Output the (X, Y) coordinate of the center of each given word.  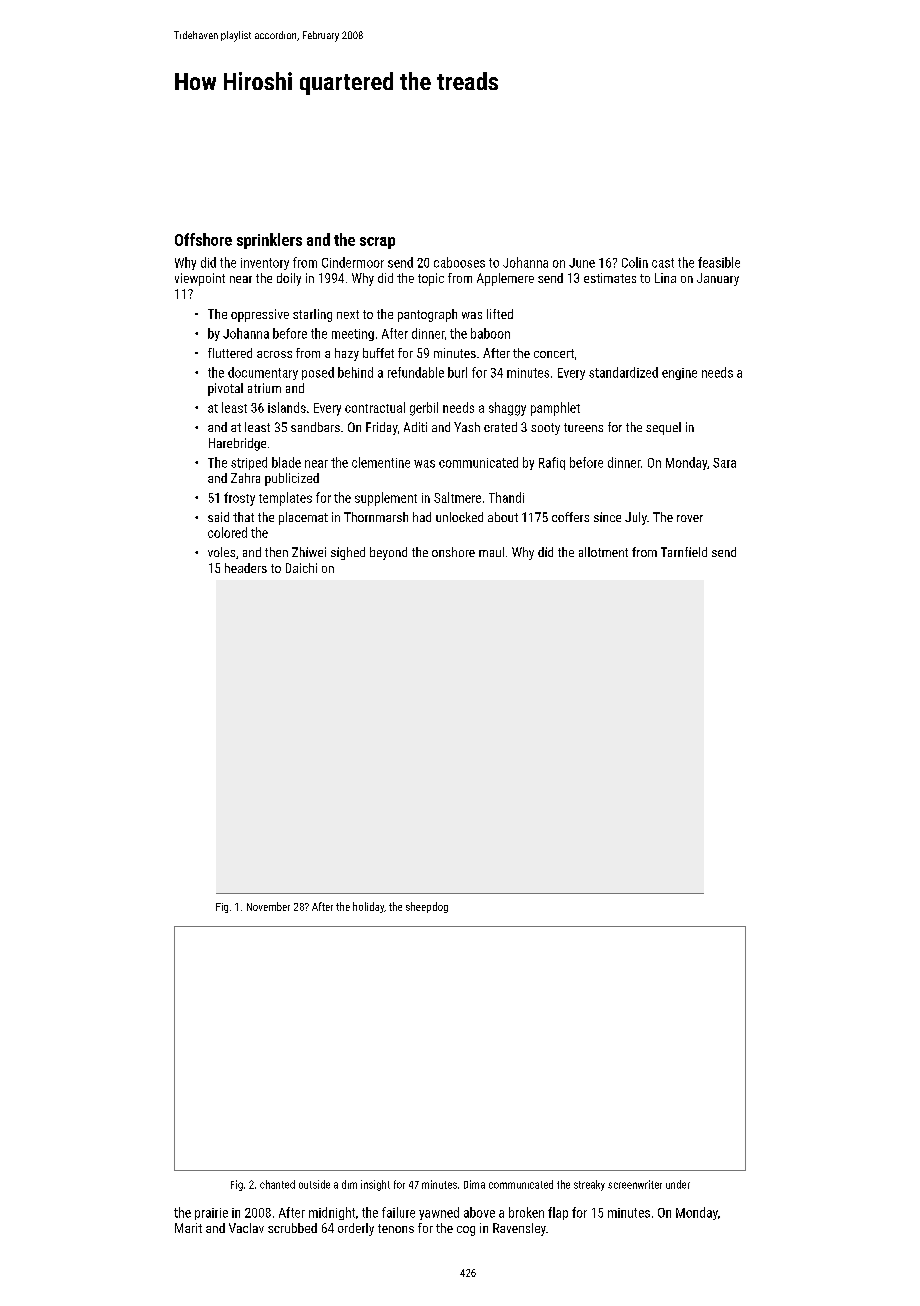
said (218, 517)
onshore (453, 552)
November (268, 906)
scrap (377, 243)
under (678, 1184)
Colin (635, 262)
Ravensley (519, 1229)
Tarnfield (684, 552)
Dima (474, 1184)
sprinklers (269, 241)
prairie (211, 1214)
